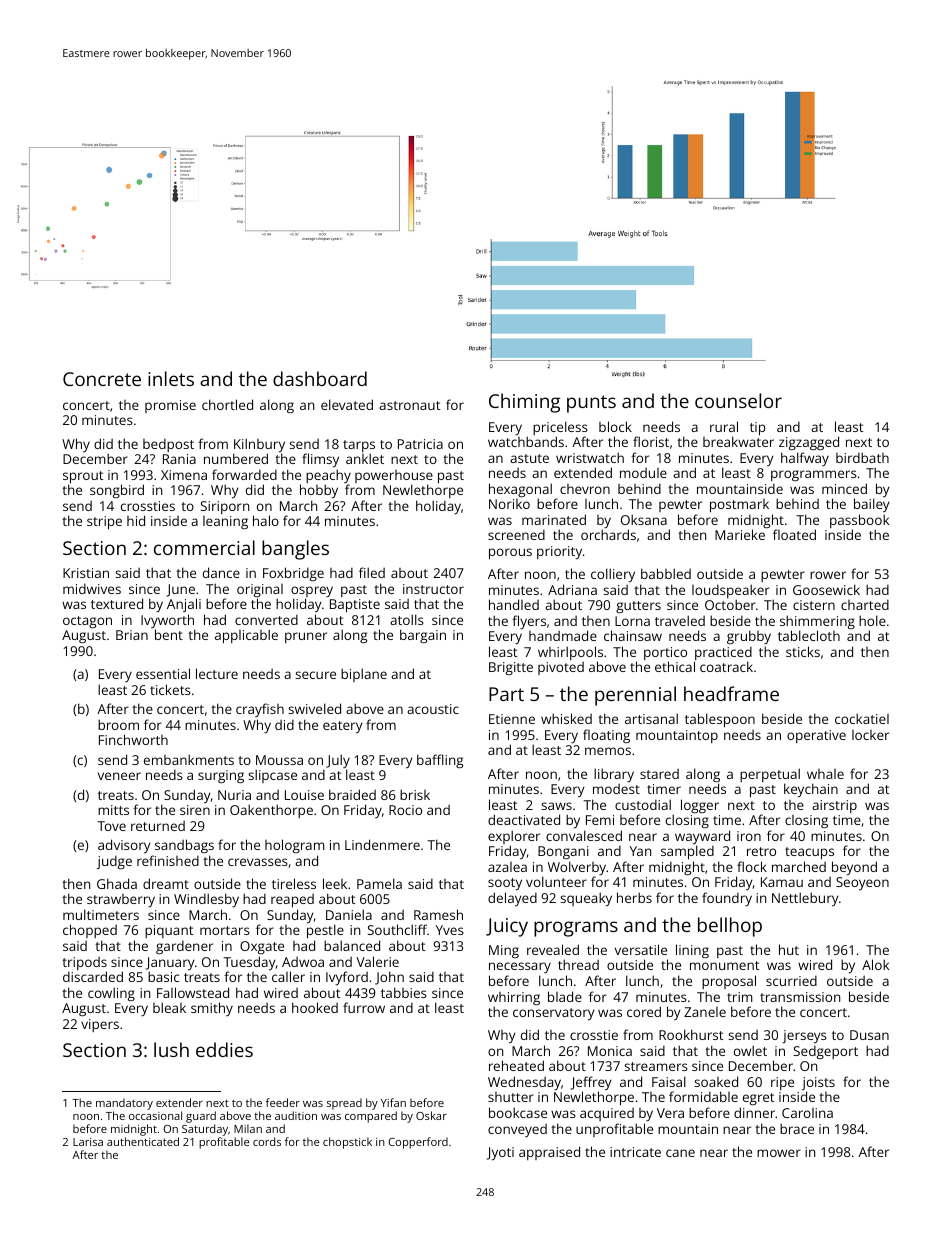  Describe the element at coordinates (423, 636) in the screenshot. I see `bargain` at that location.
